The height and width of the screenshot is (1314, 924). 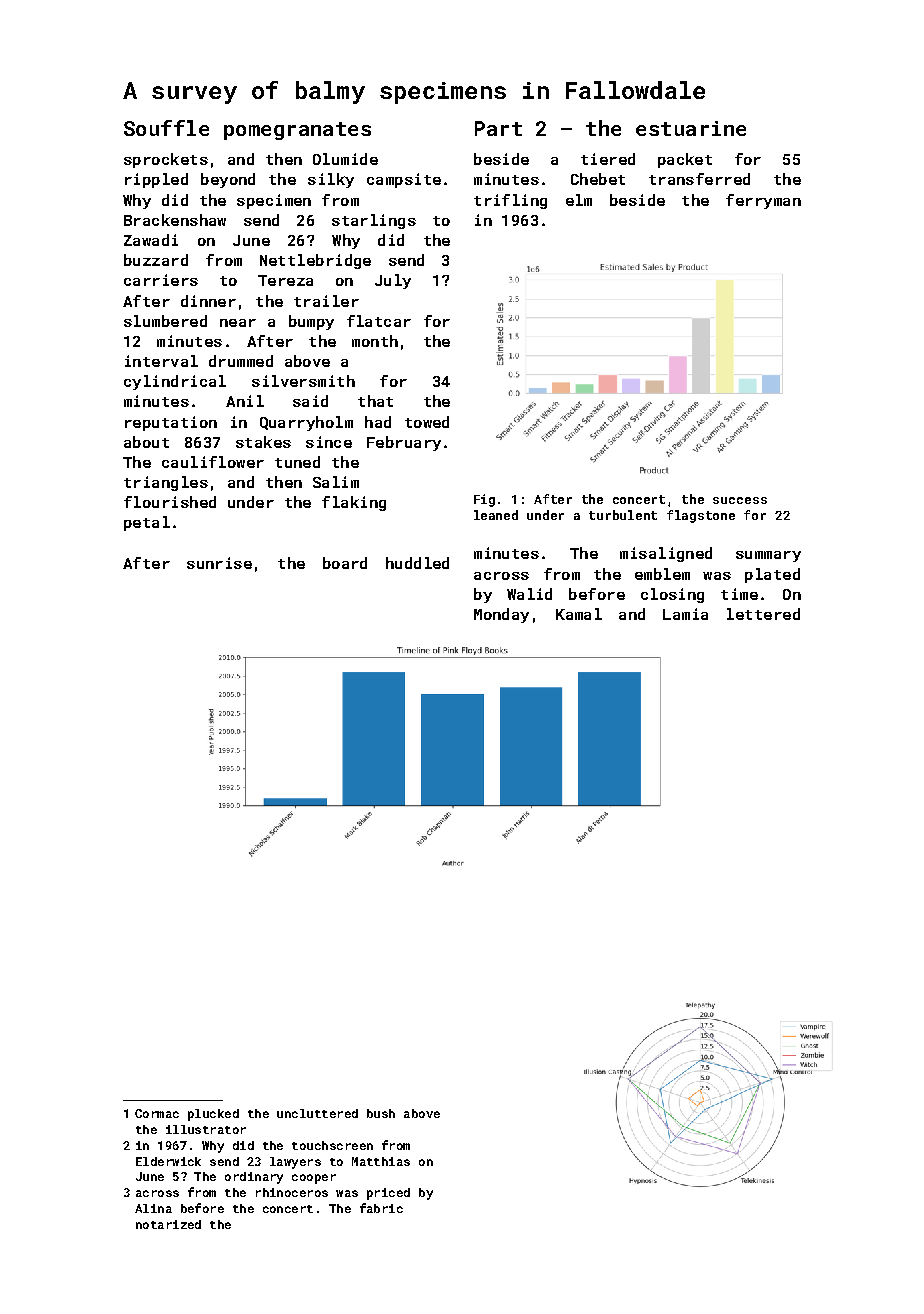 I want to click on ferryman, so click(x=763, y=201).
